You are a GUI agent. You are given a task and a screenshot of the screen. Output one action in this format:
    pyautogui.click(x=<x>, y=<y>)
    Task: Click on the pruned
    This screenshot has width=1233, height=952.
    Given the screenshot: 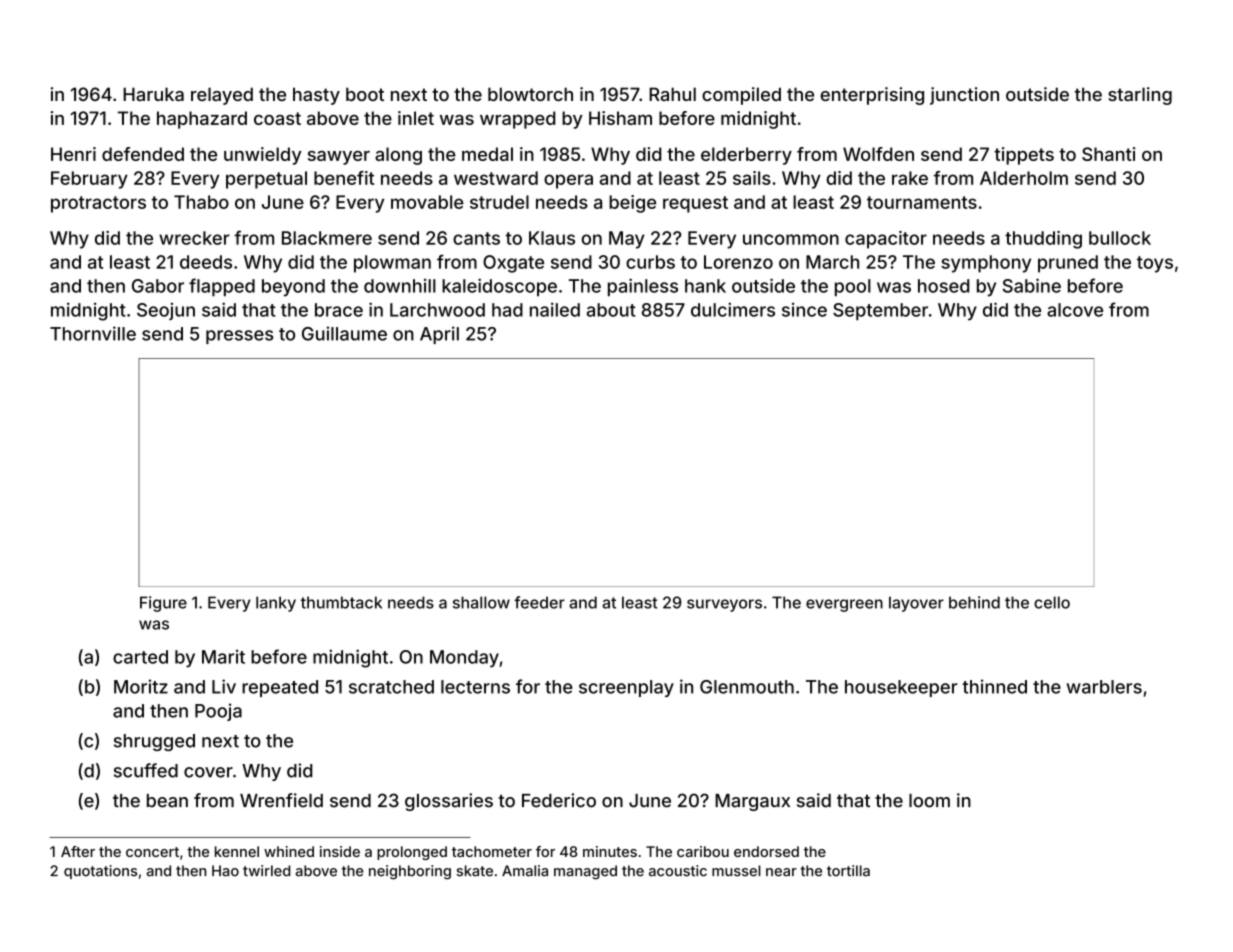 What is the action you would take?
    pyautogui.click(x=1068, y=264)
